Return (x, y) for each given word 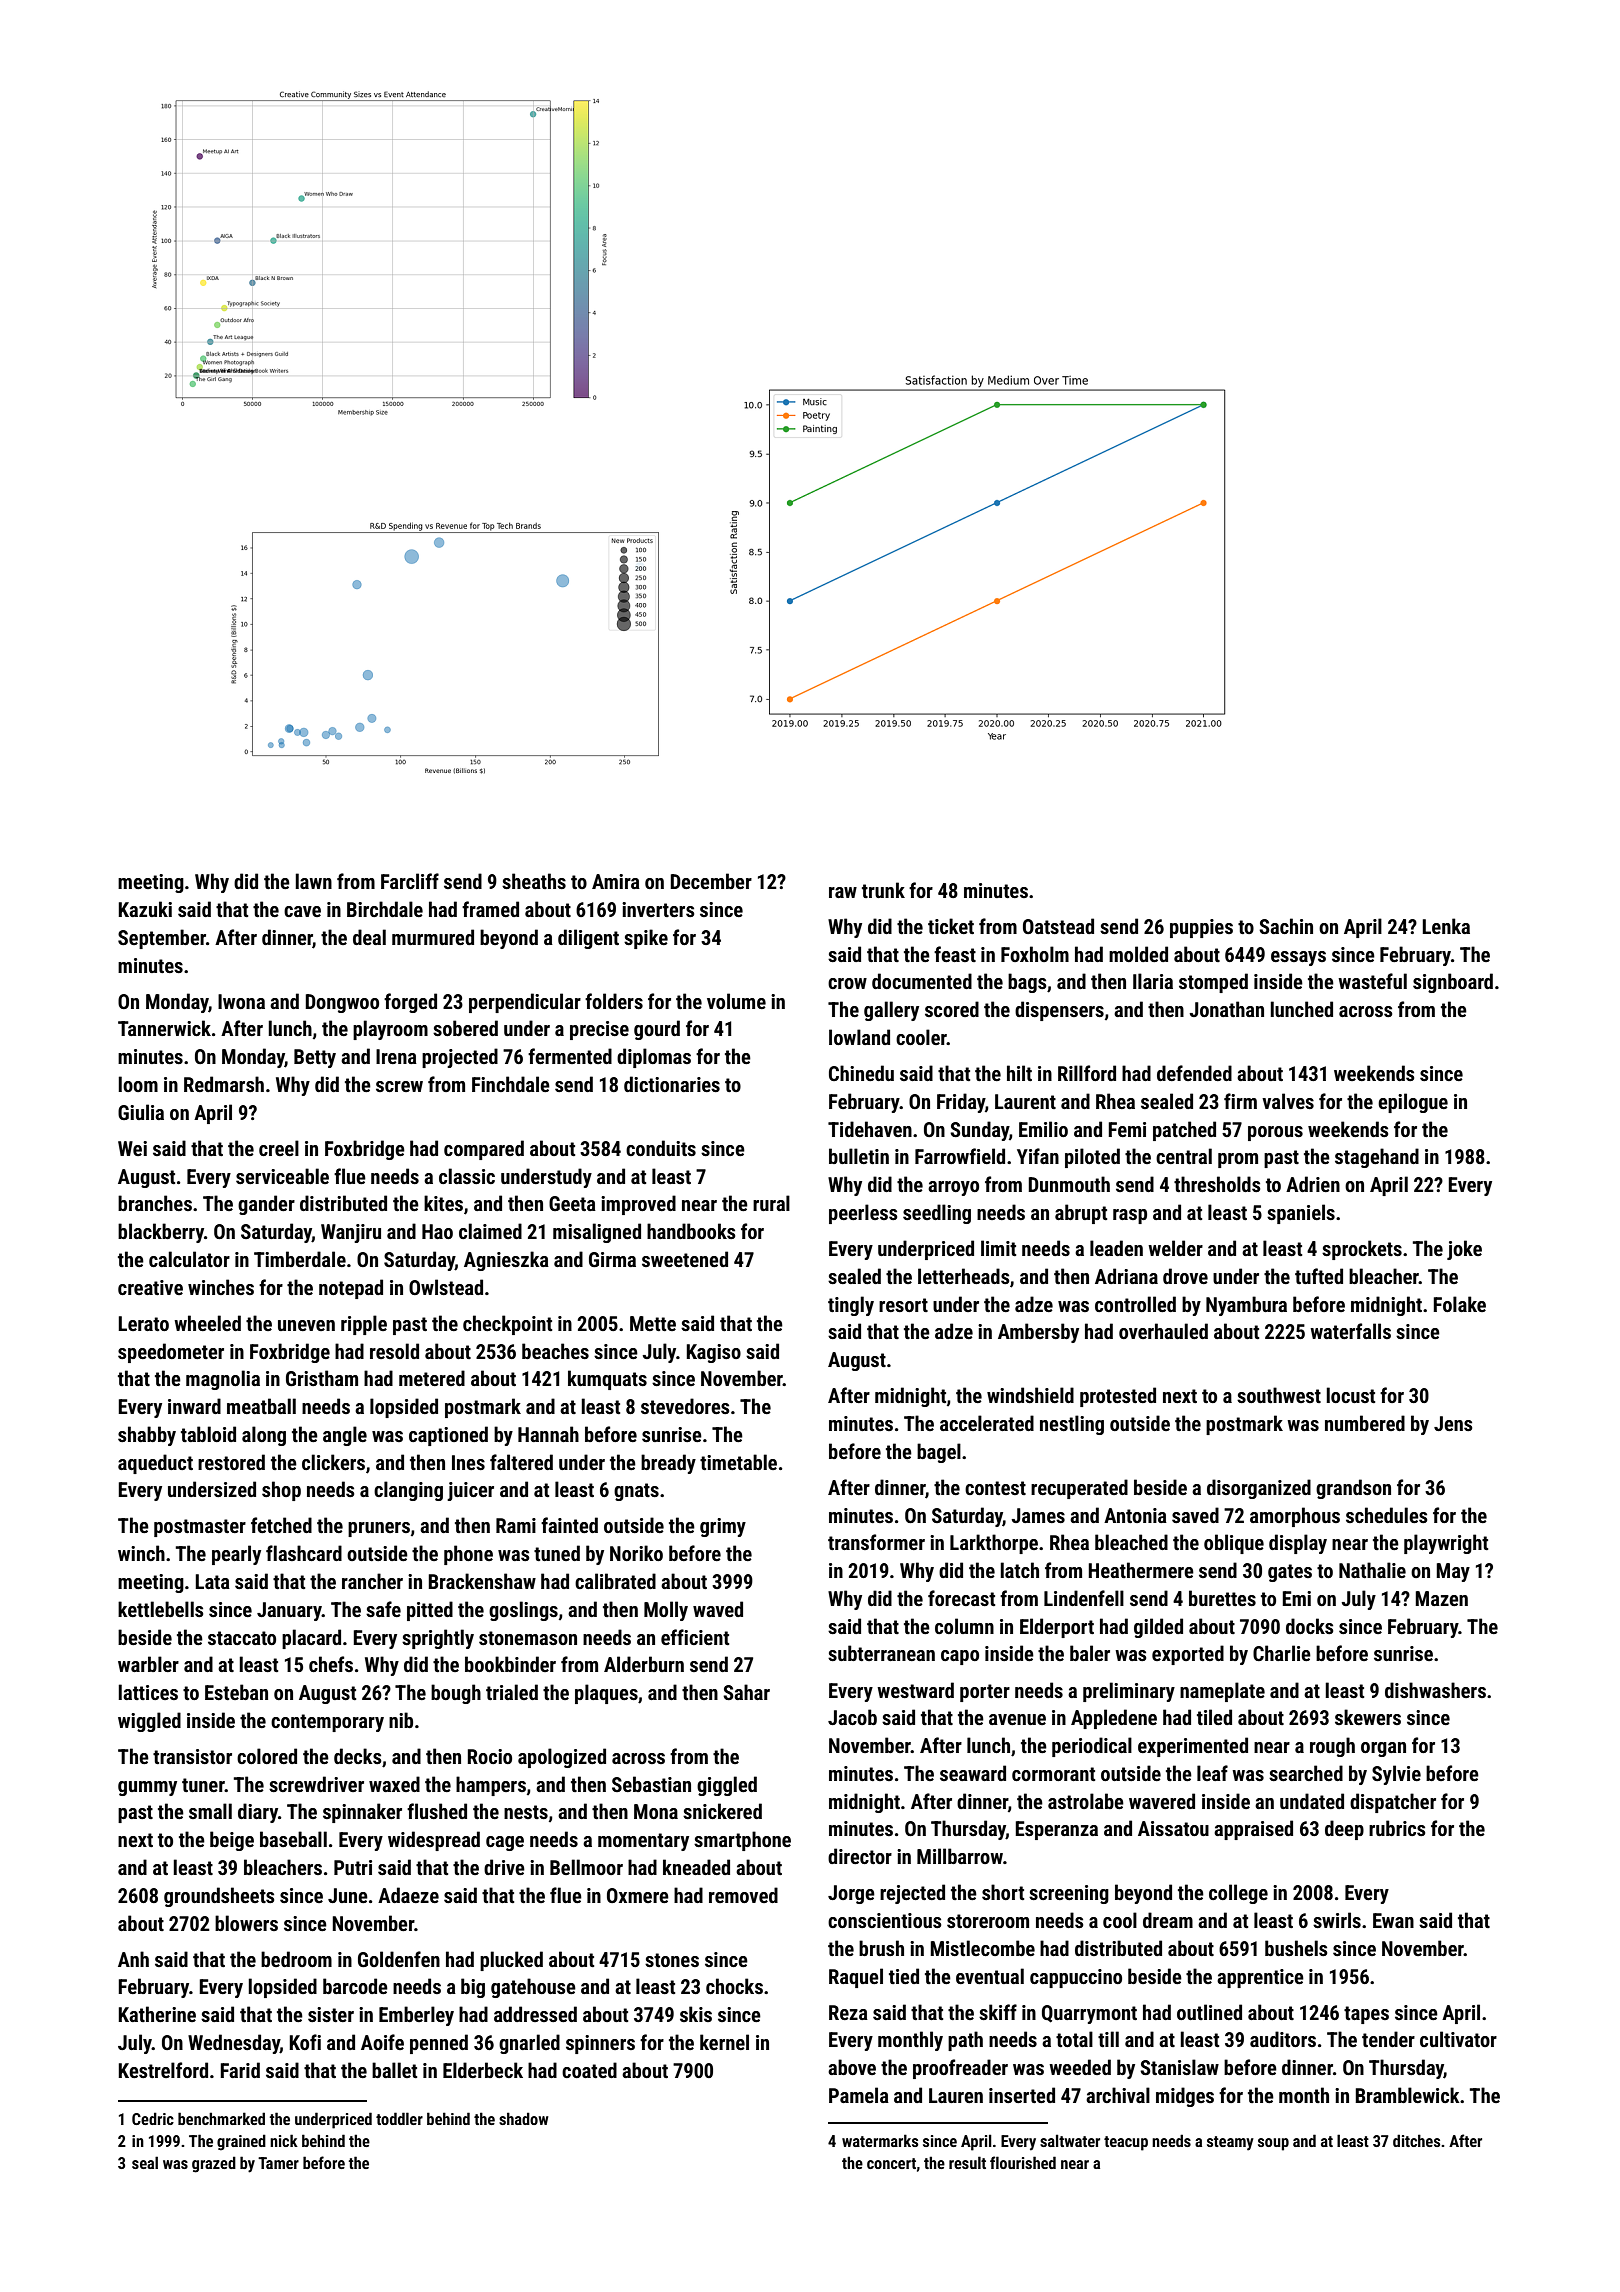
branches (155, 1203)
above (852, 2067)
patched (1184, 1131)
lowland (859, 1037)
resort (903, 1305)
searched (1306, 1773)
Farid (240, 2070)
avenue (1017, 1719)
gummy (147, 1788)
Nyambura (1246, 1306)
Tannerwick (164, 1028)
